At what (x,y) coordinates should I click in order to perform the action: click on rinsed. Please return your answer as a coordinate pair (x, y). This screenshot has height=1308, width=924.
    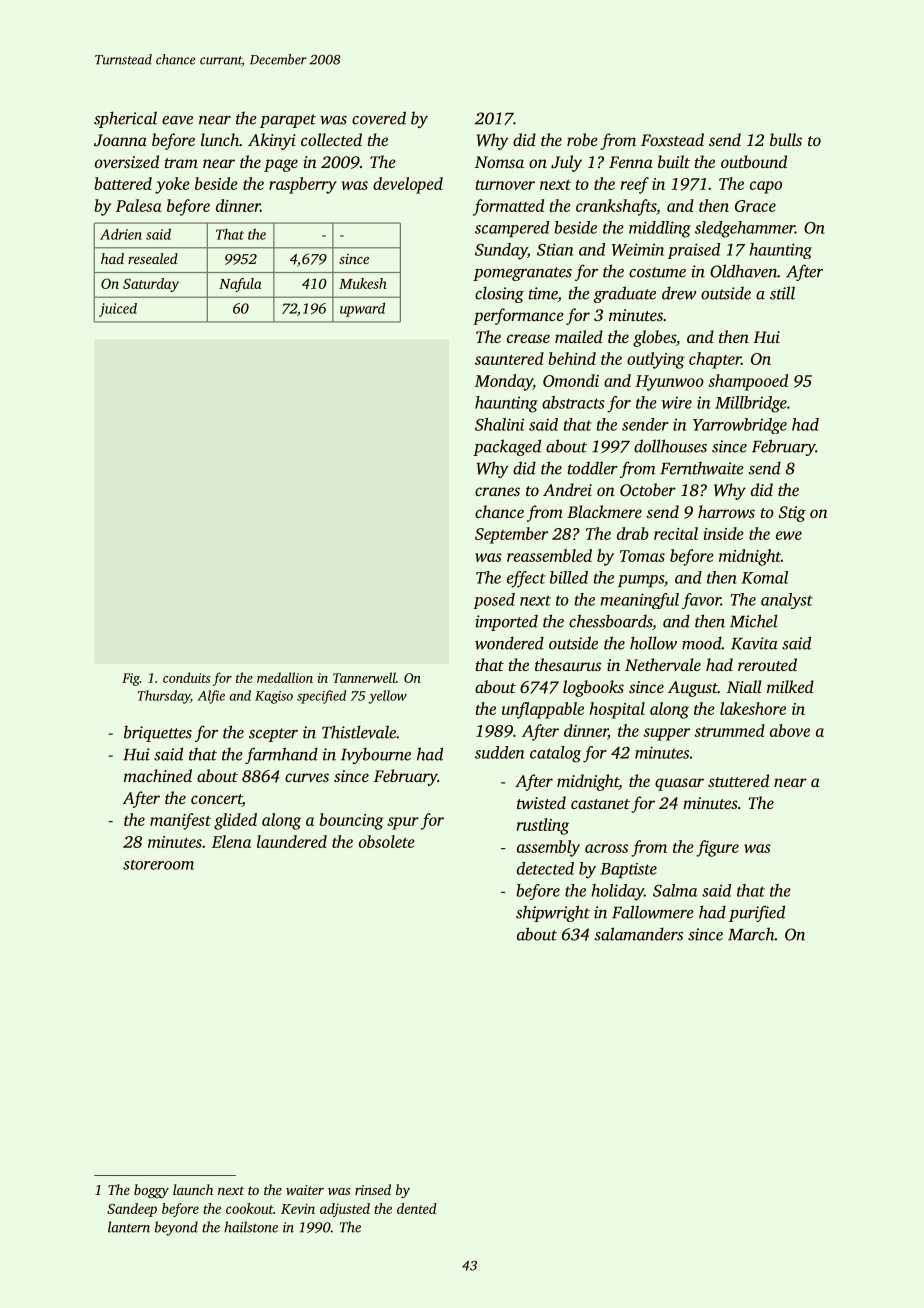
    Looking at the image, I should click on (373, 1189).
